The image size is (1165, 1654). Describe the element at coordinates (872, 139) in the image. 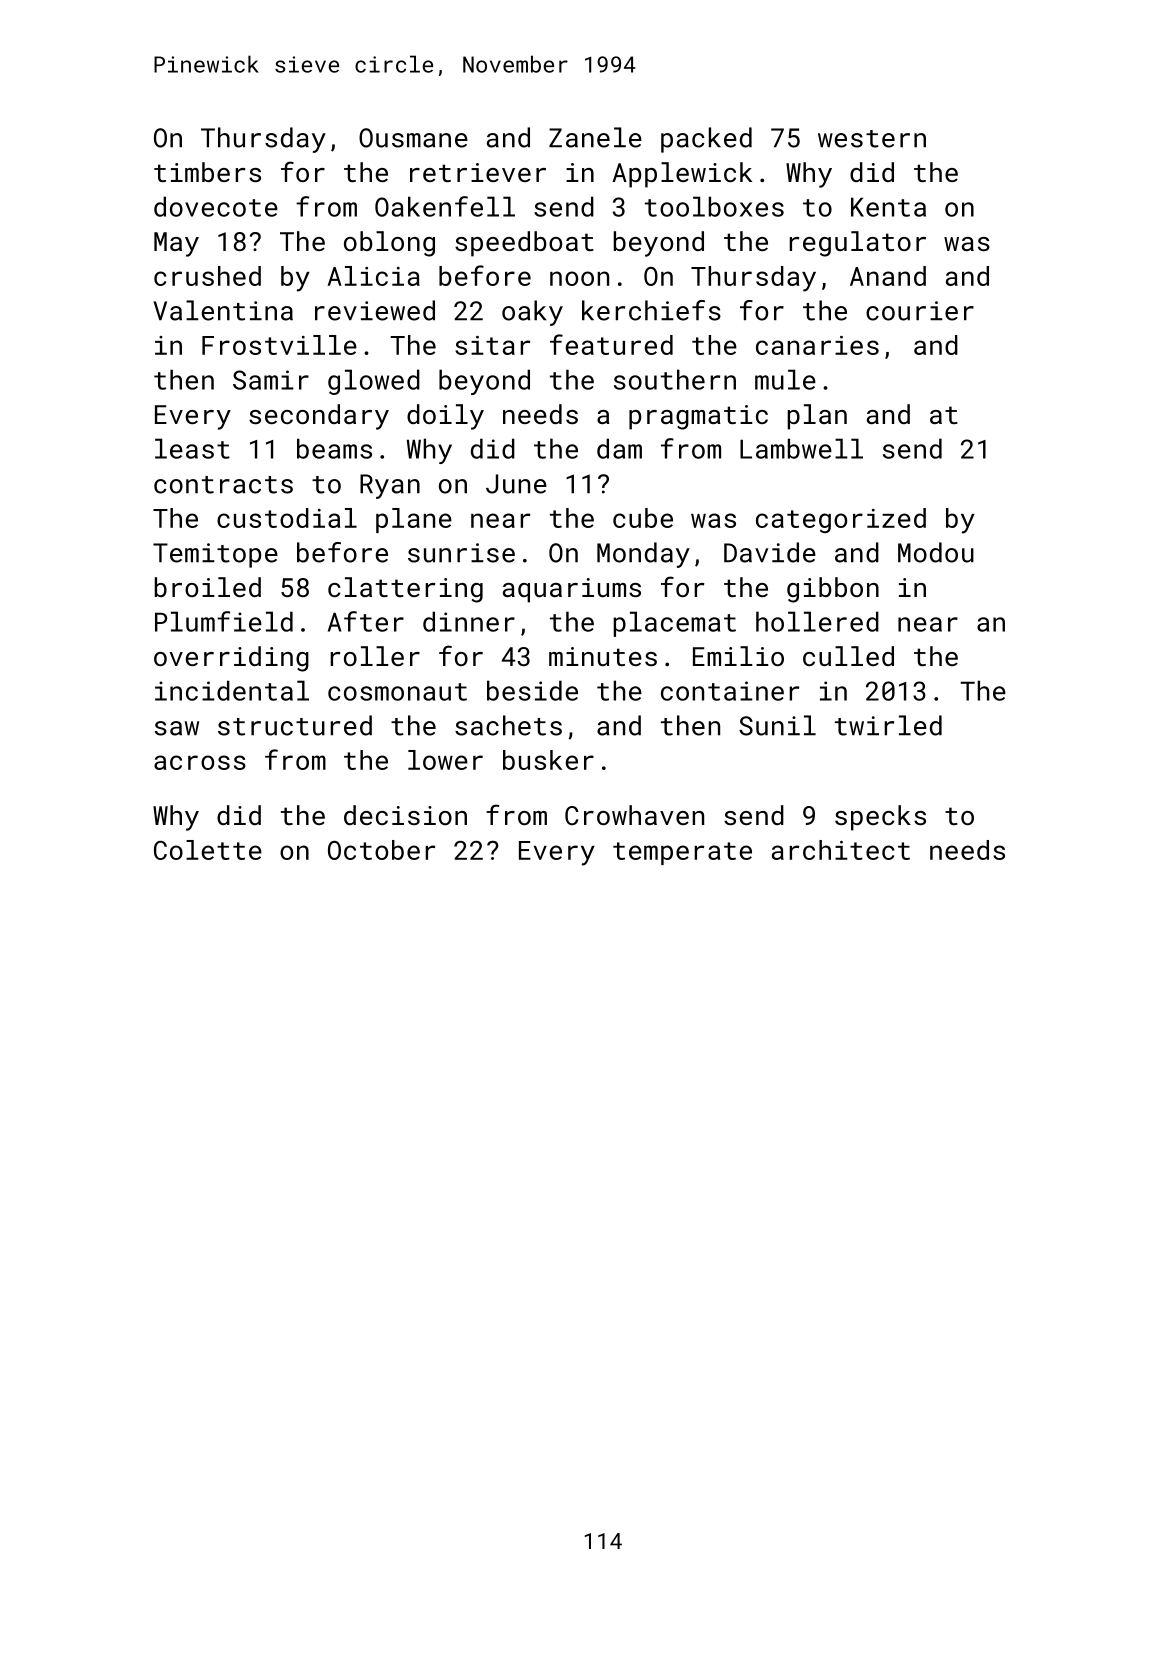

I see `western` at that location.
